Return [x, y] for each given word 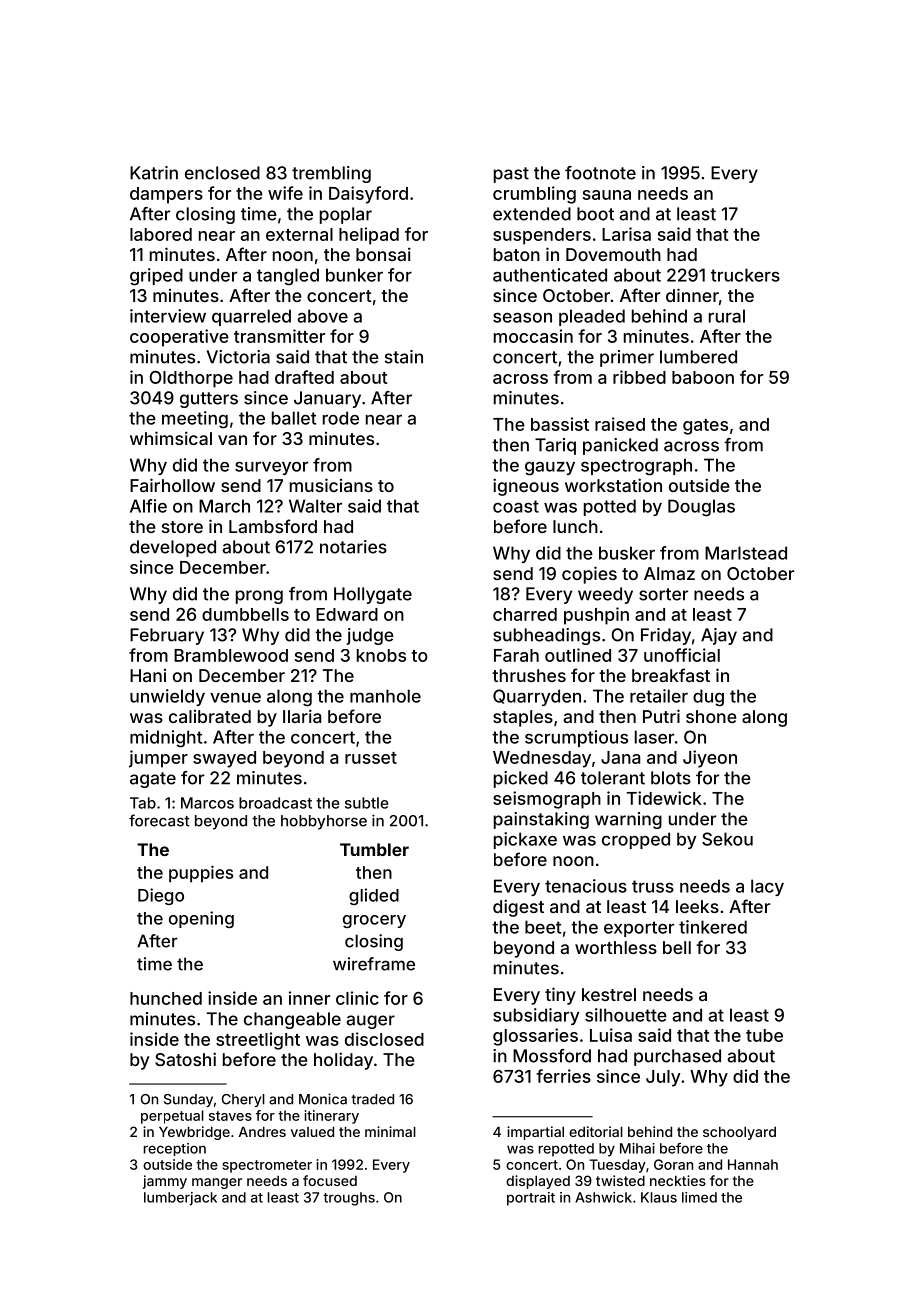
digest [518, 908]
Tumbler [374, 849]
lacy [767, 887]
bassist [560, 424]
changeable [292, 1020]
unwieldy [167, 697]
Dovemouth [613, 254]
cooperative [179, 338]
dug [708, 698]
